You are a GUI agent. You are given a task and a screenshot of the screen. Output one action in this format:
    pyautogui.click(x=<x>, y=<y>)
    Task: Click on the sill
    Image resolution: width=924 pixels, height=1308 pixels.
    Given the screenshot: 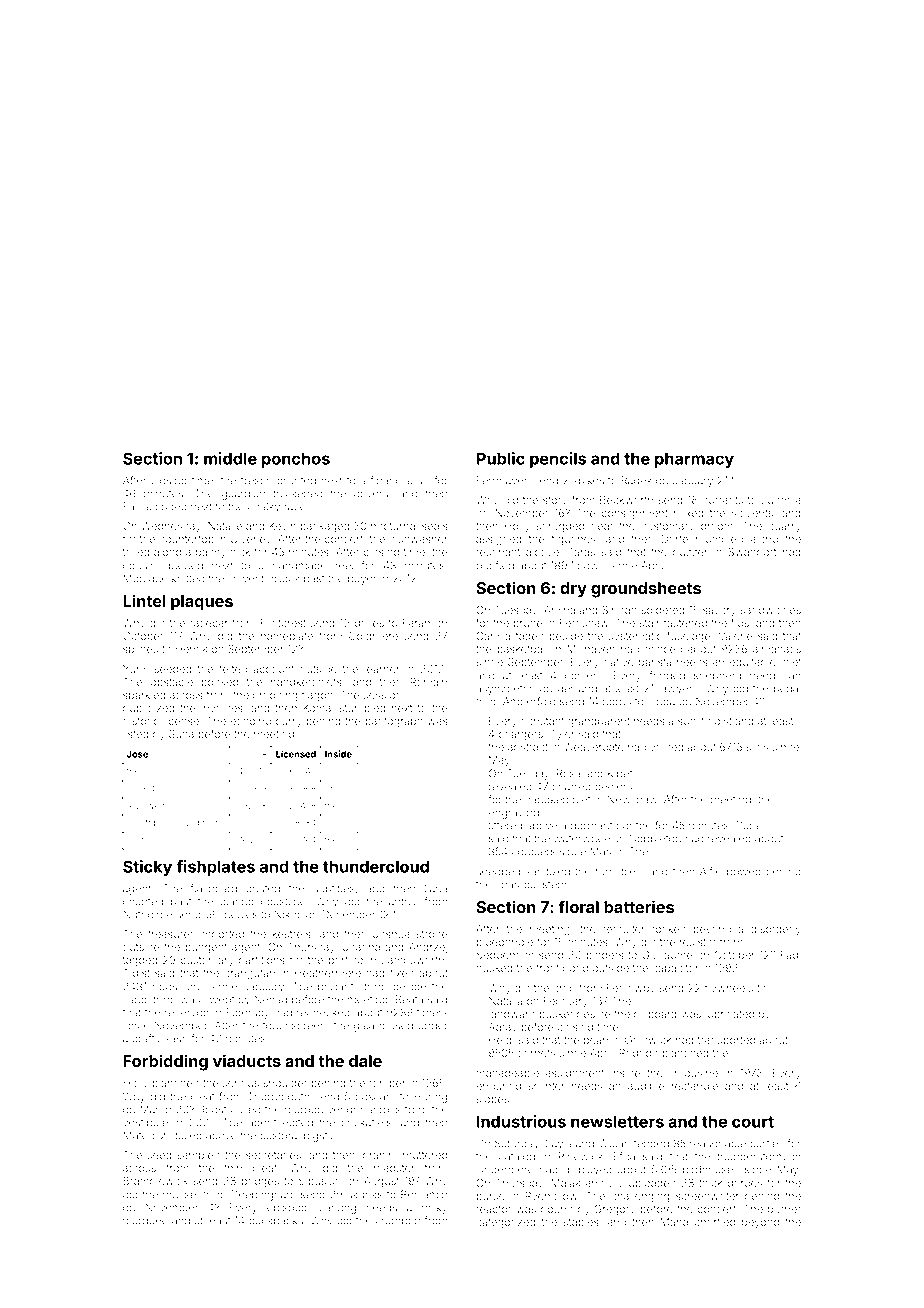 What is the action you would take?
    pyautogui.click(x=423, y=480)
